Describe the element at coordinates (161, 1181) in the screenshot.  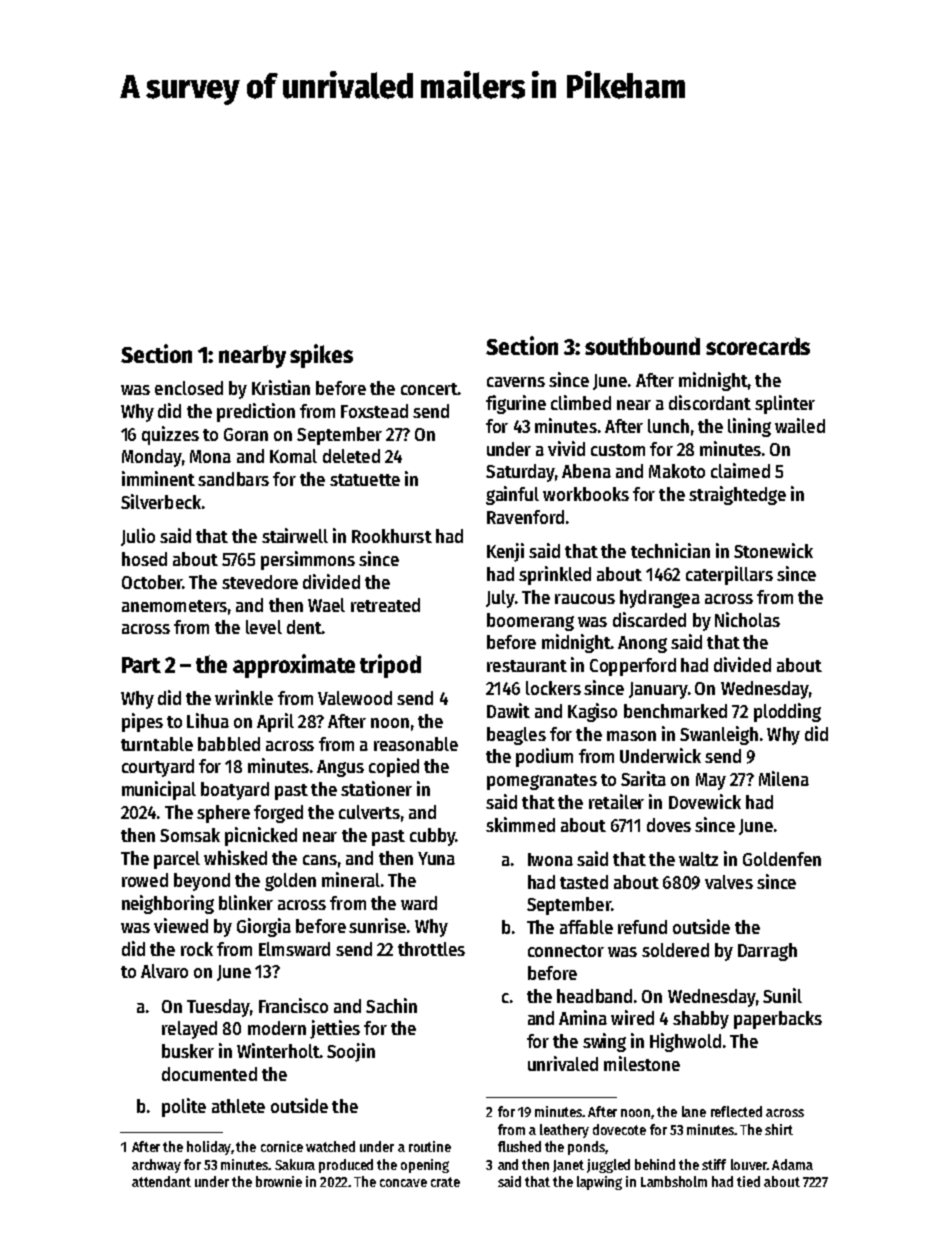
I see `attendant` at that location.
